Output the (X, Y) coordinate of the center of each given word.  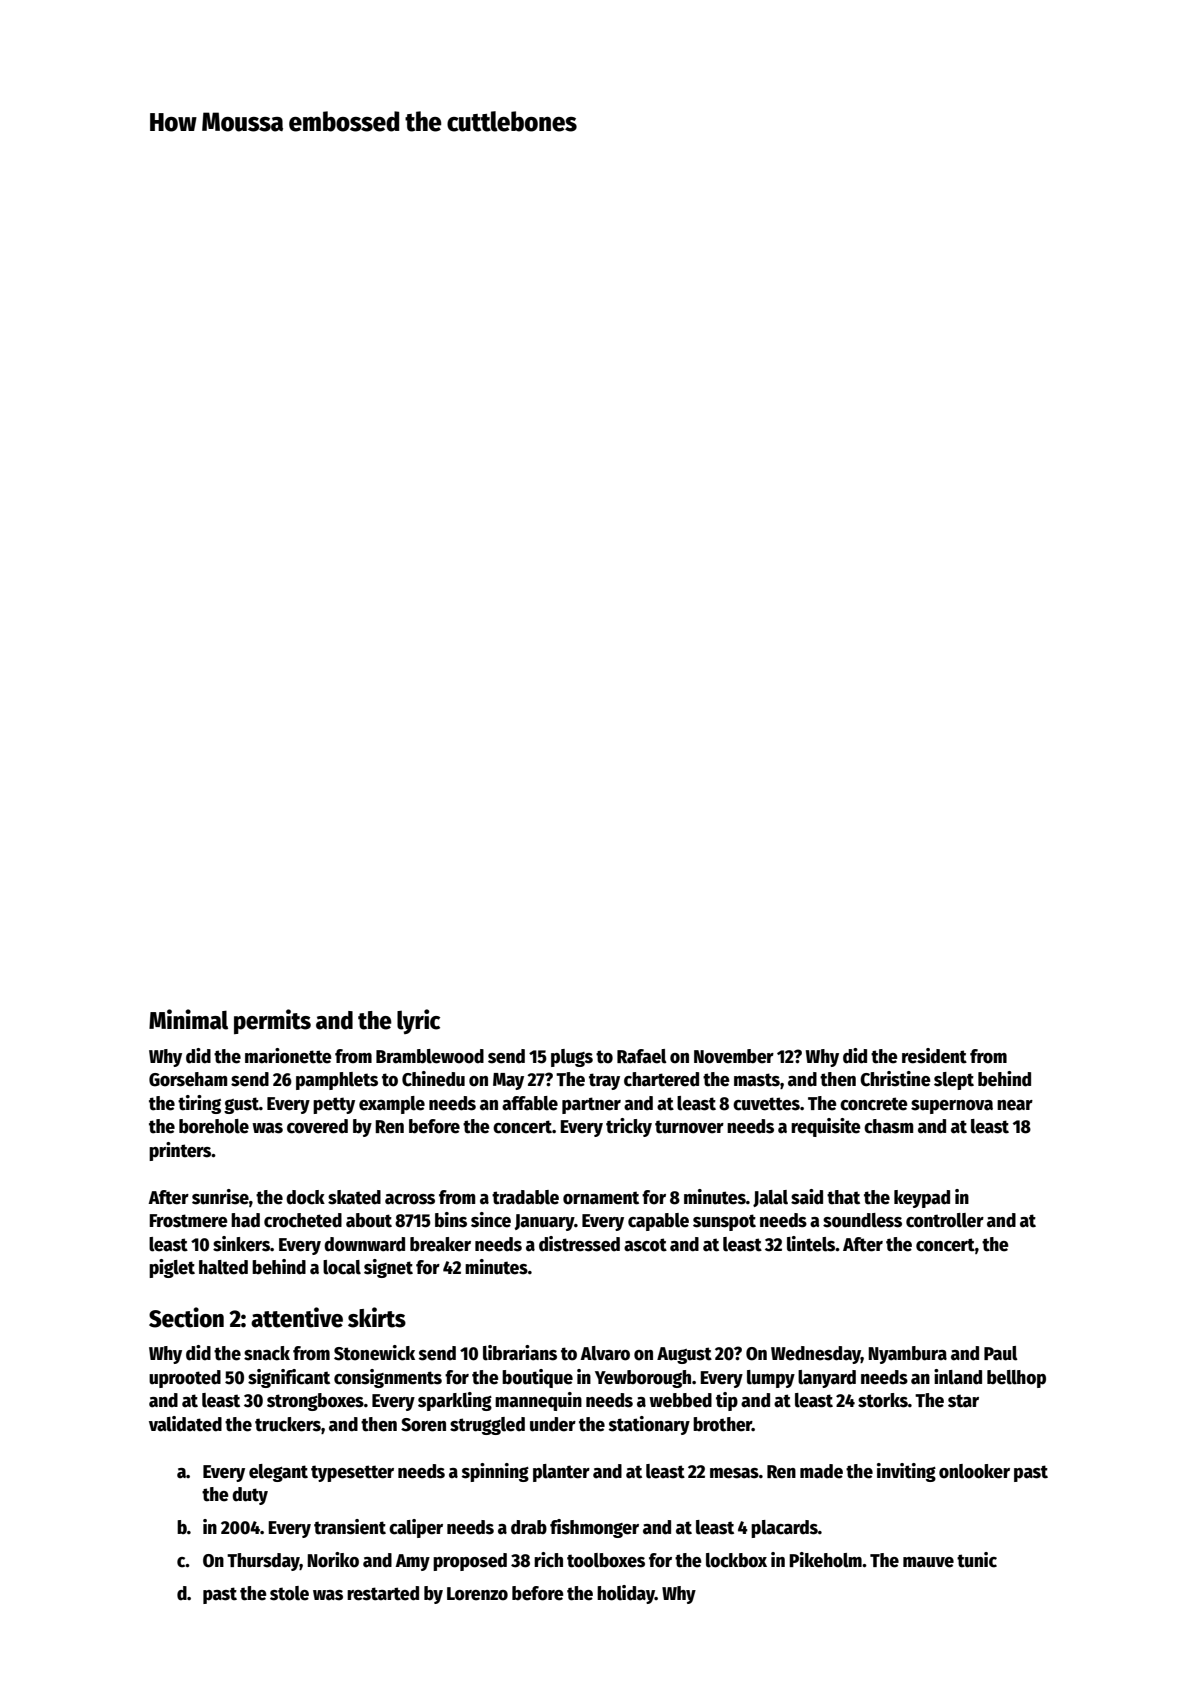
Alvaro (605, 1353)
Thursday (263, 1562)
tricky (629, 1127)
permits (272, 1021)
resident (934, 1056)
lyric (418, 1021)
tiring (199, 1104)
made (821, 1471)
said (807, 1197)
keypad (922, 1199)
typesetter (352, 1473)
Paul (1001, 1353)
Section (186, 1317)
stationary (649, 1425)
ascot (645, 1245)
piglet (172, 1268)
